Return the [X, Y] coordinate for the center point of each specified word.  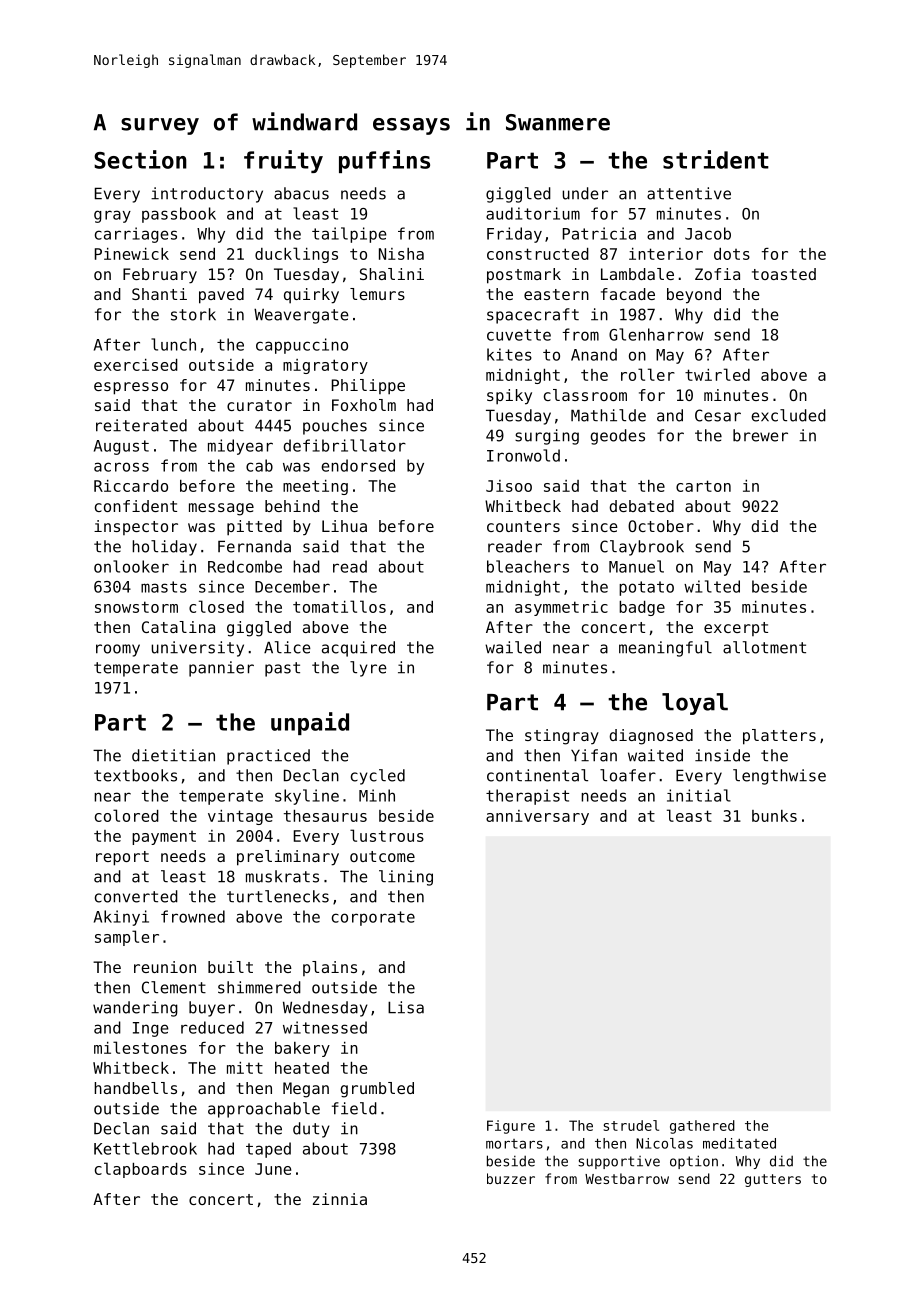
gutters [773, 1180]
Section [140, 159]
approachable [264, 1110]
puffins [384, 161]
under [585, 193]
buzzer [511, 1178]
